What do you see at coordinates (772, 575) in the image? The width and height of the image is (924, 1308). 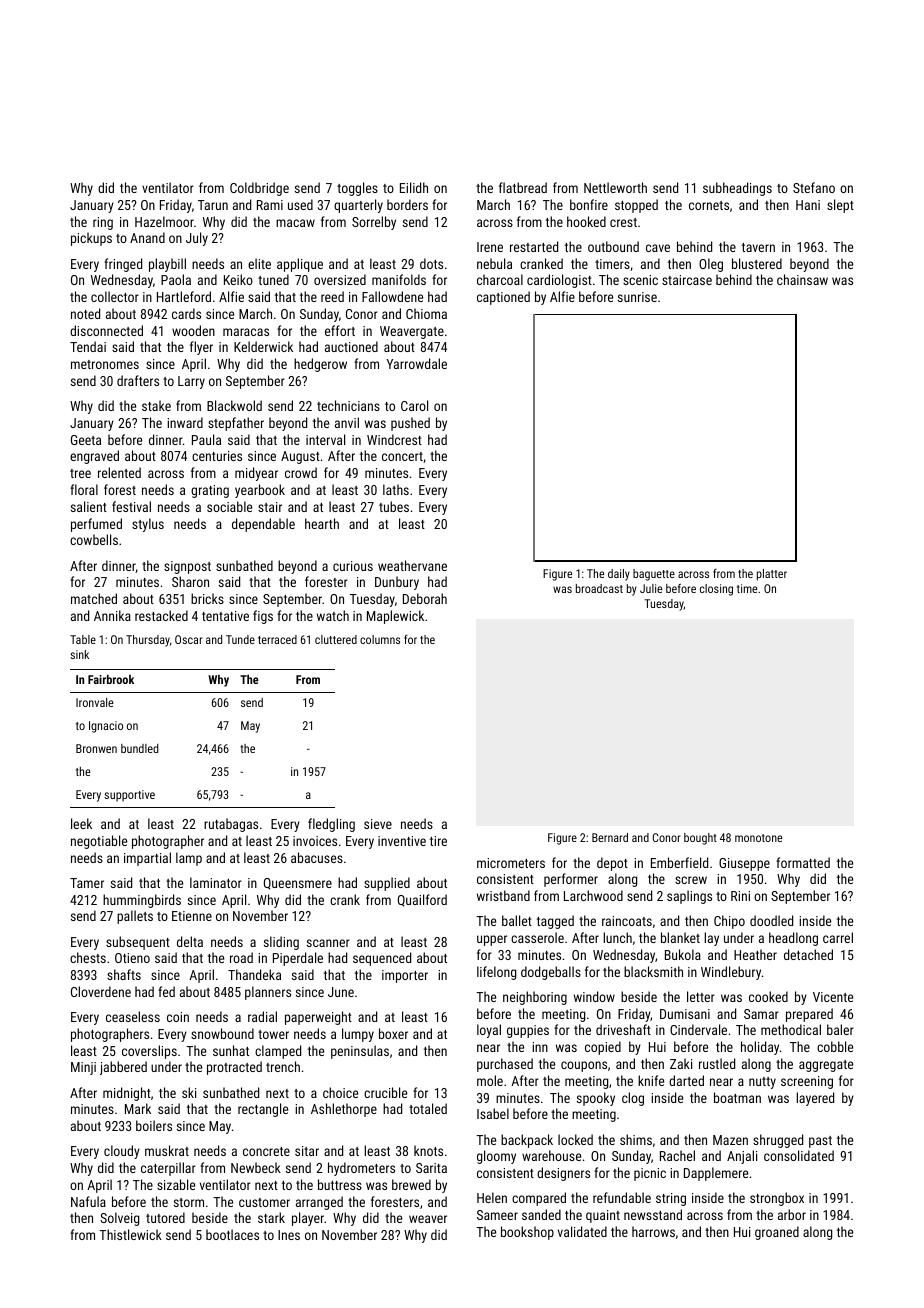 I see `platter` at bounding box center [772, 575].
